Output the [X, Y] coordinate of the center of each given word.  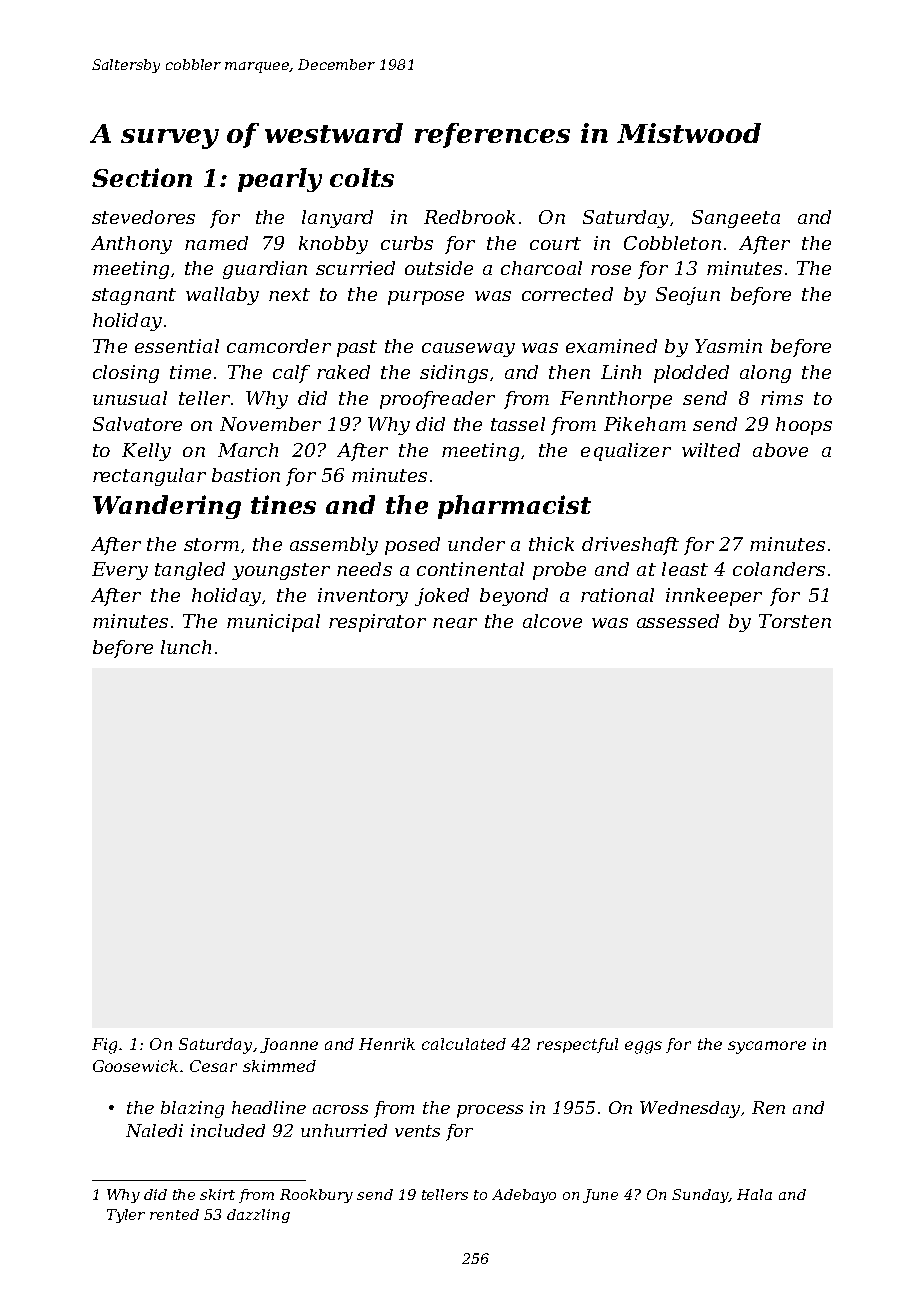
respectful [577, 1045]
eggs [643, 1047]
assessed [678, 621]
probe [559, 571]
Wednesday [690, 1109]
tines [283, 504]
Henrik [387, 1044]
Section [142, 177]
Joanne [289, 1045]
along [765, 374]
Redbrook [469, 217]
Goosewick [135, 1066]
